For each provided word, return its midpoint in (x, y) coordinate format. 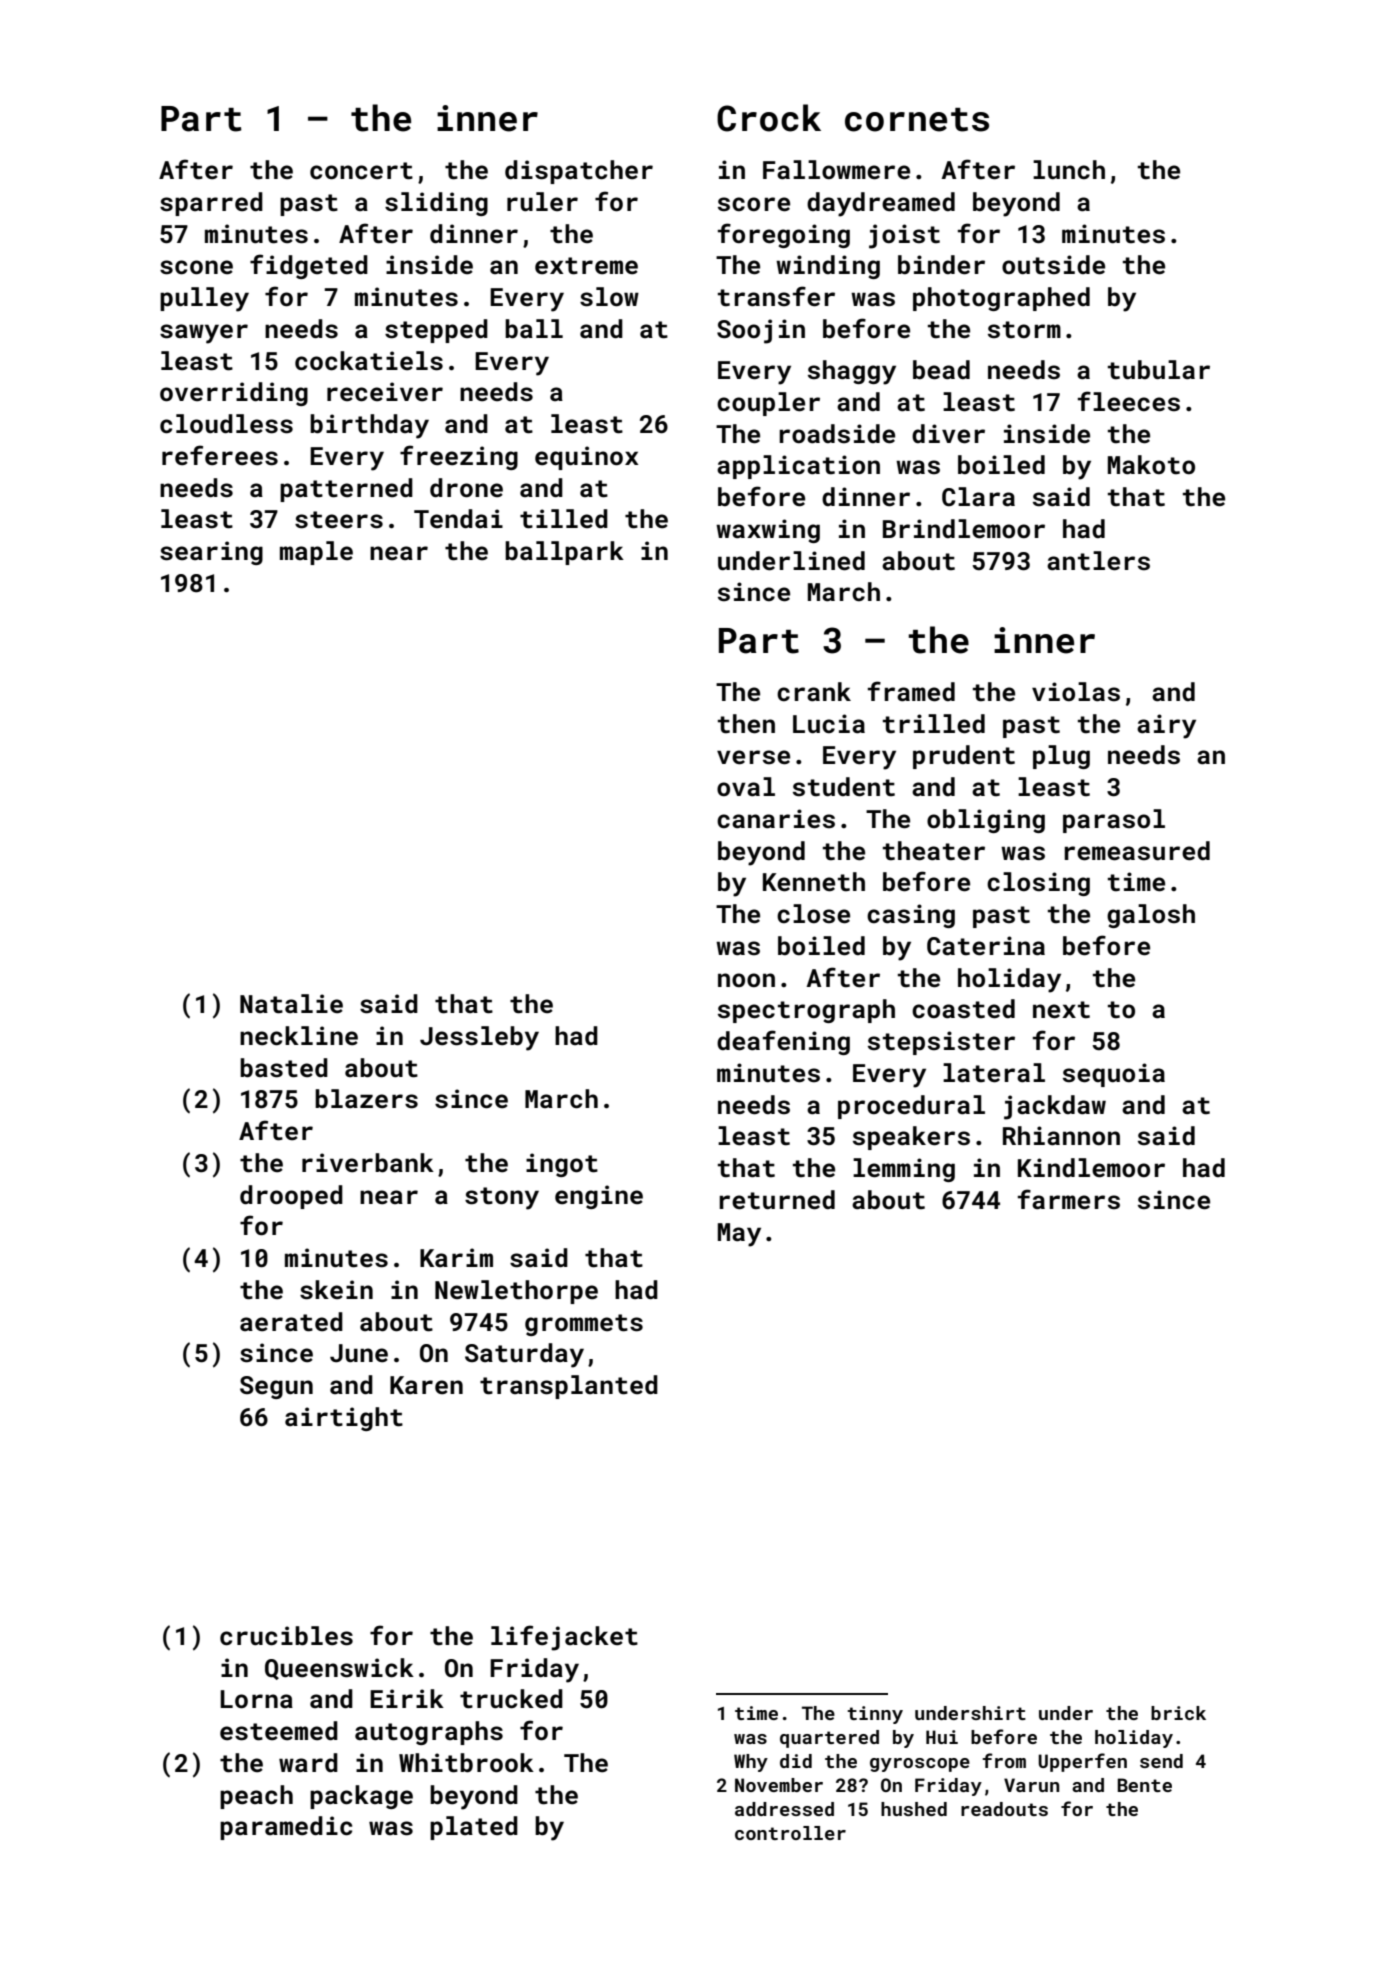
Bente (1145, 1785)
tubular (1159, 370)
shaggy (852, 372)
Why (751, 1763)
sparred (211, 204)
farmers (1069, 1199)
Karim (456, 1257)
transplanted (569, 1387)
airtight (344, 1419)
